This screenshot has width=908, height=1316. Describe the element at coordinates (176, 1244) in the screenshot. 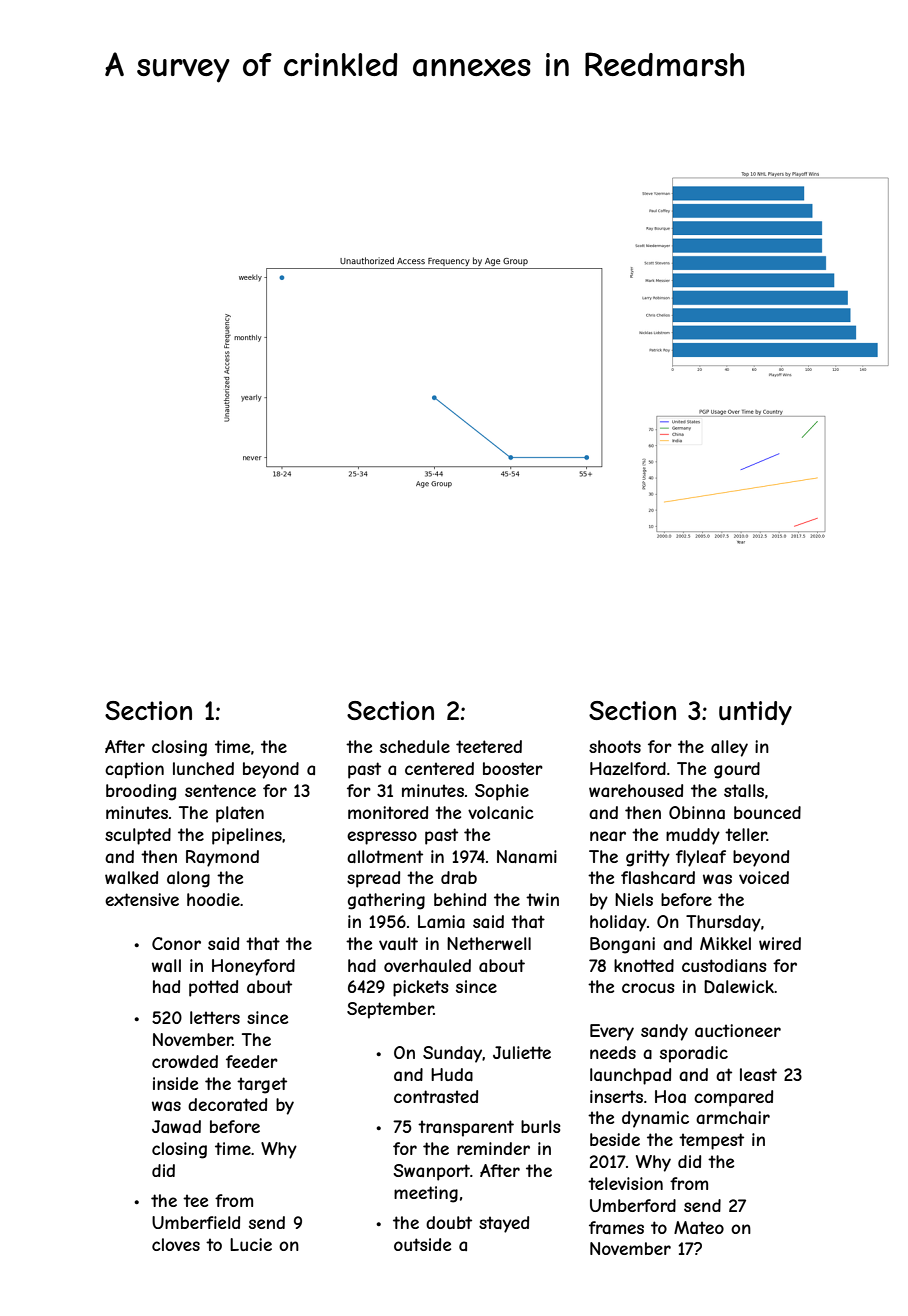

I see `cloves` at that location.
